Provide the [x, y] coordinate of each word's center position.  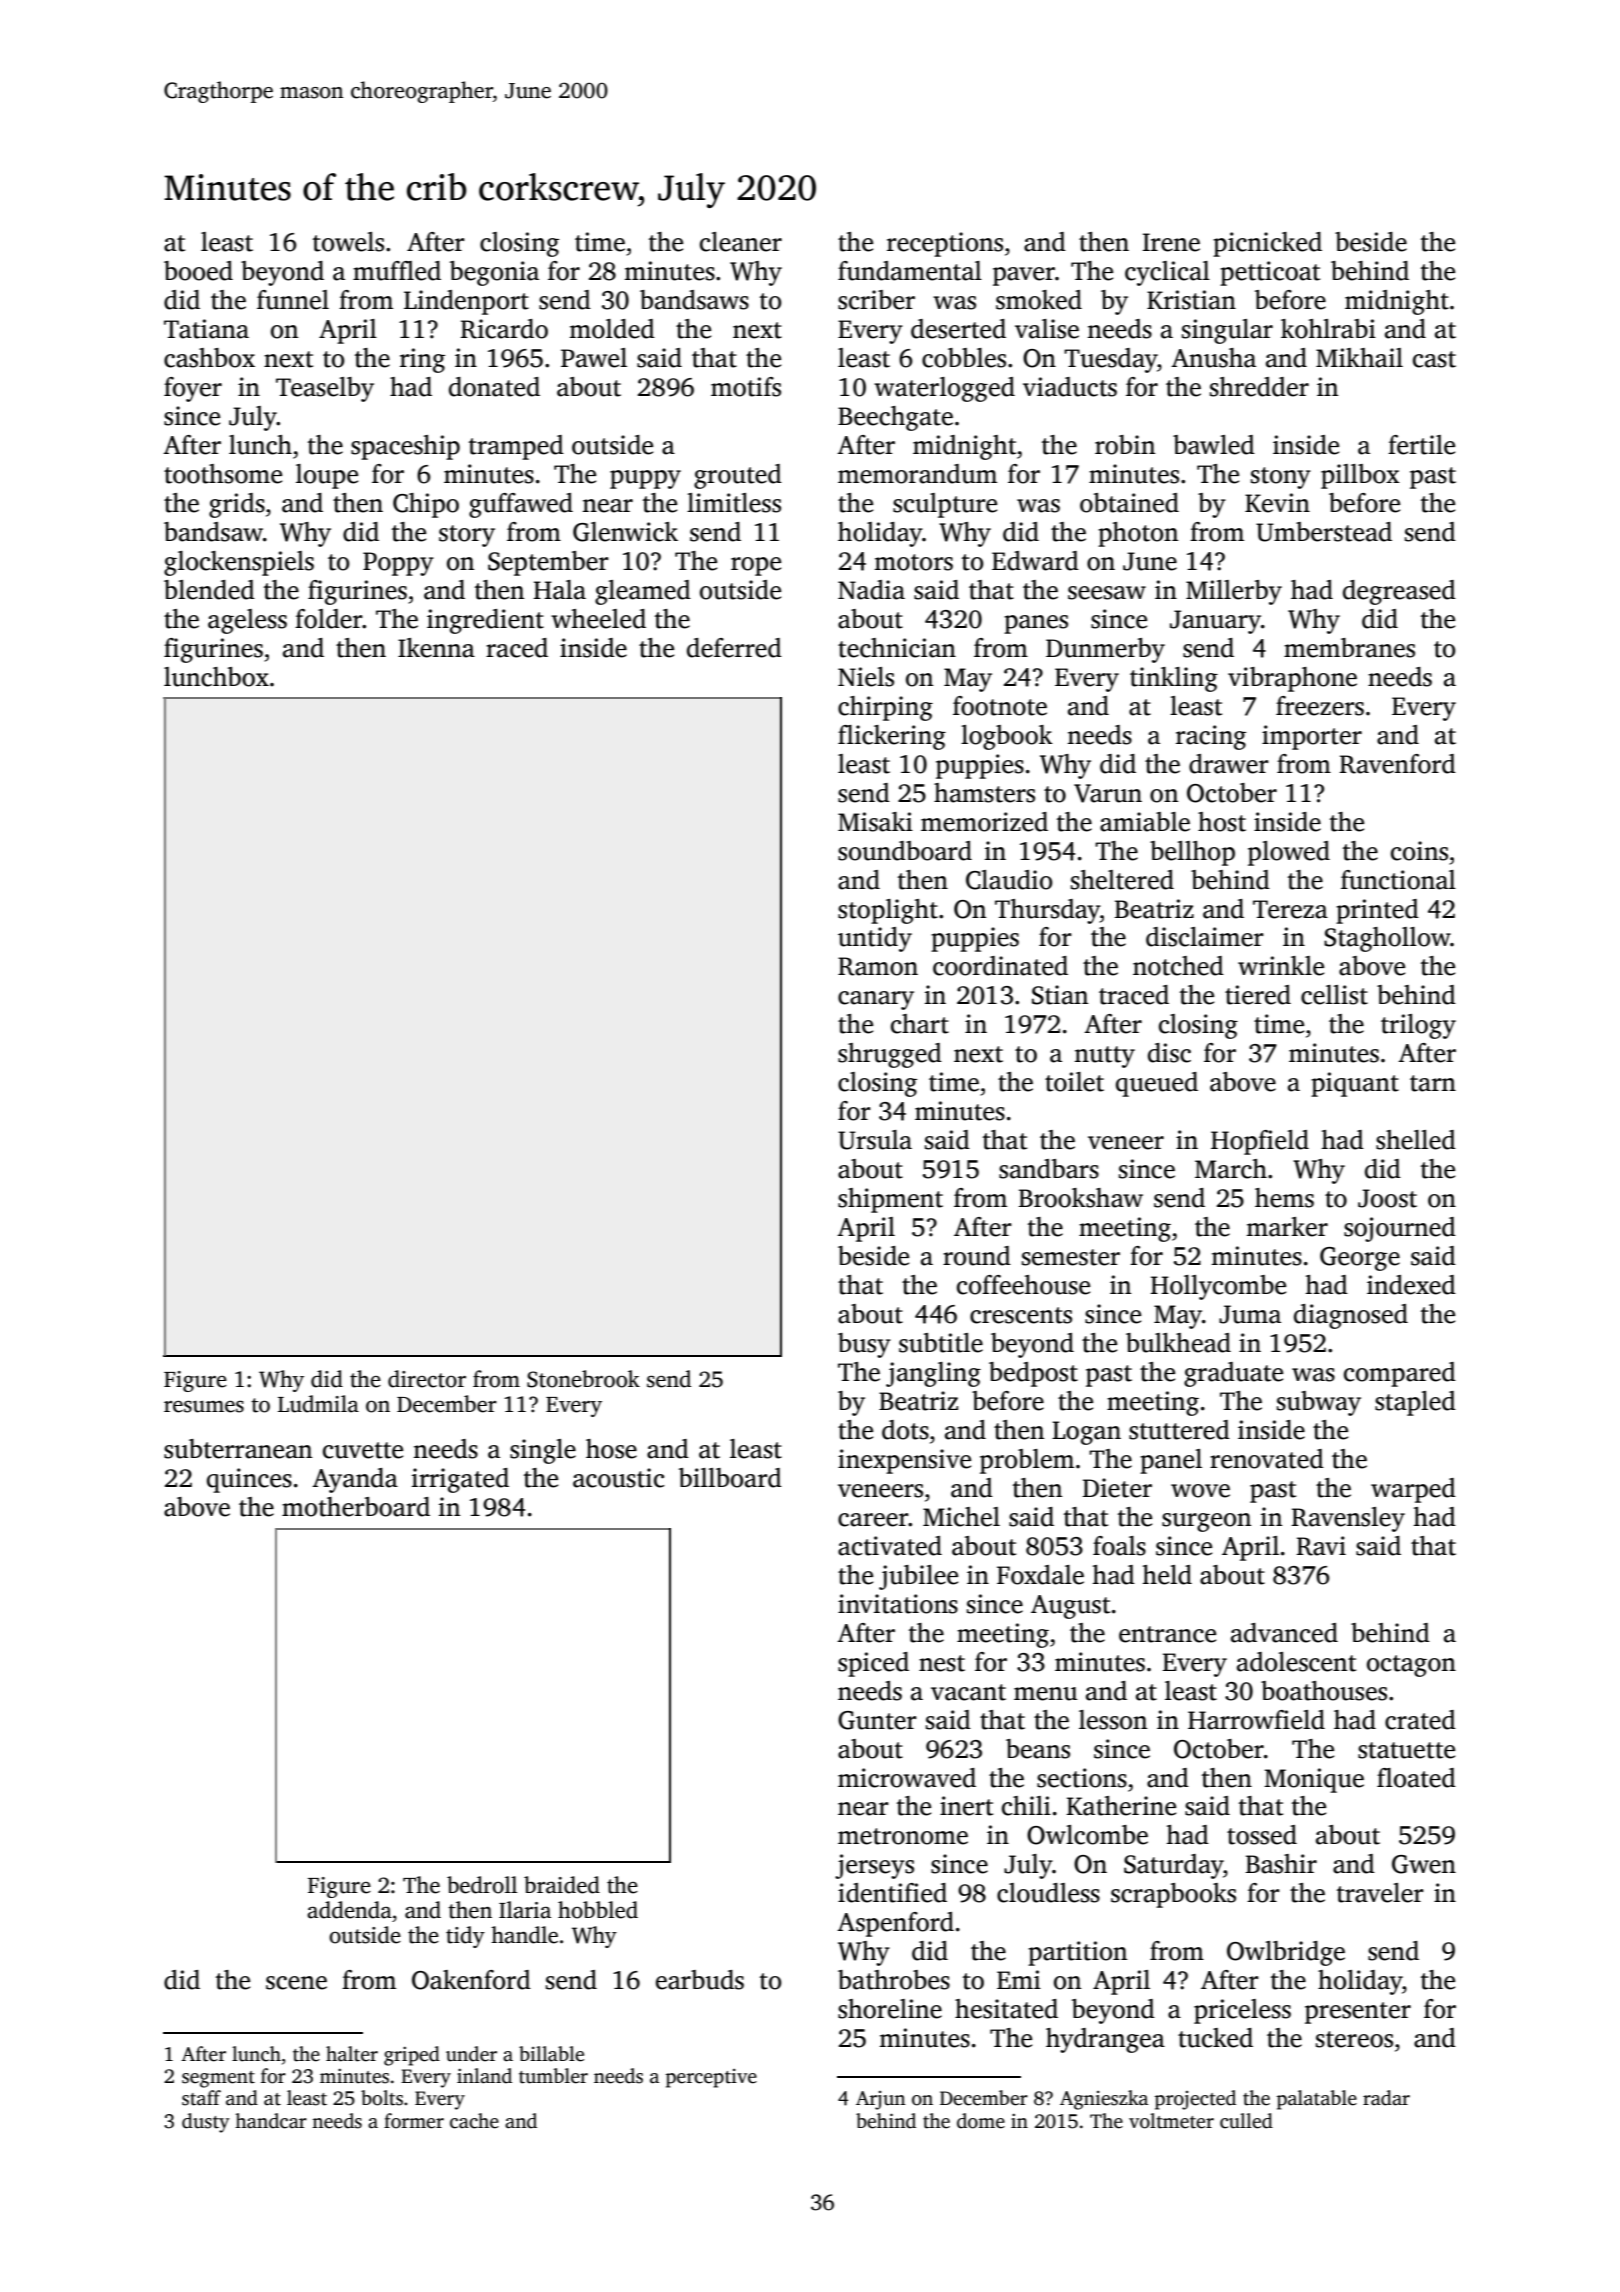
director [427, 1379]
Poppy [398, 564]
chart [920, 1024]
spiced [873, 1664]
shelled [1416, 1140]
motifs [746, 387]
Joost [1387, 1198]
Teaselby [325, 389]
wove [1200, 1491]
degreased [1399, 592]
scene [296, 1983]
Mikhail [1359, 358]
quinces [249, 1480]
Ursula [875, 1140]
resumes [204, 1406]
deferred [734, 648]
